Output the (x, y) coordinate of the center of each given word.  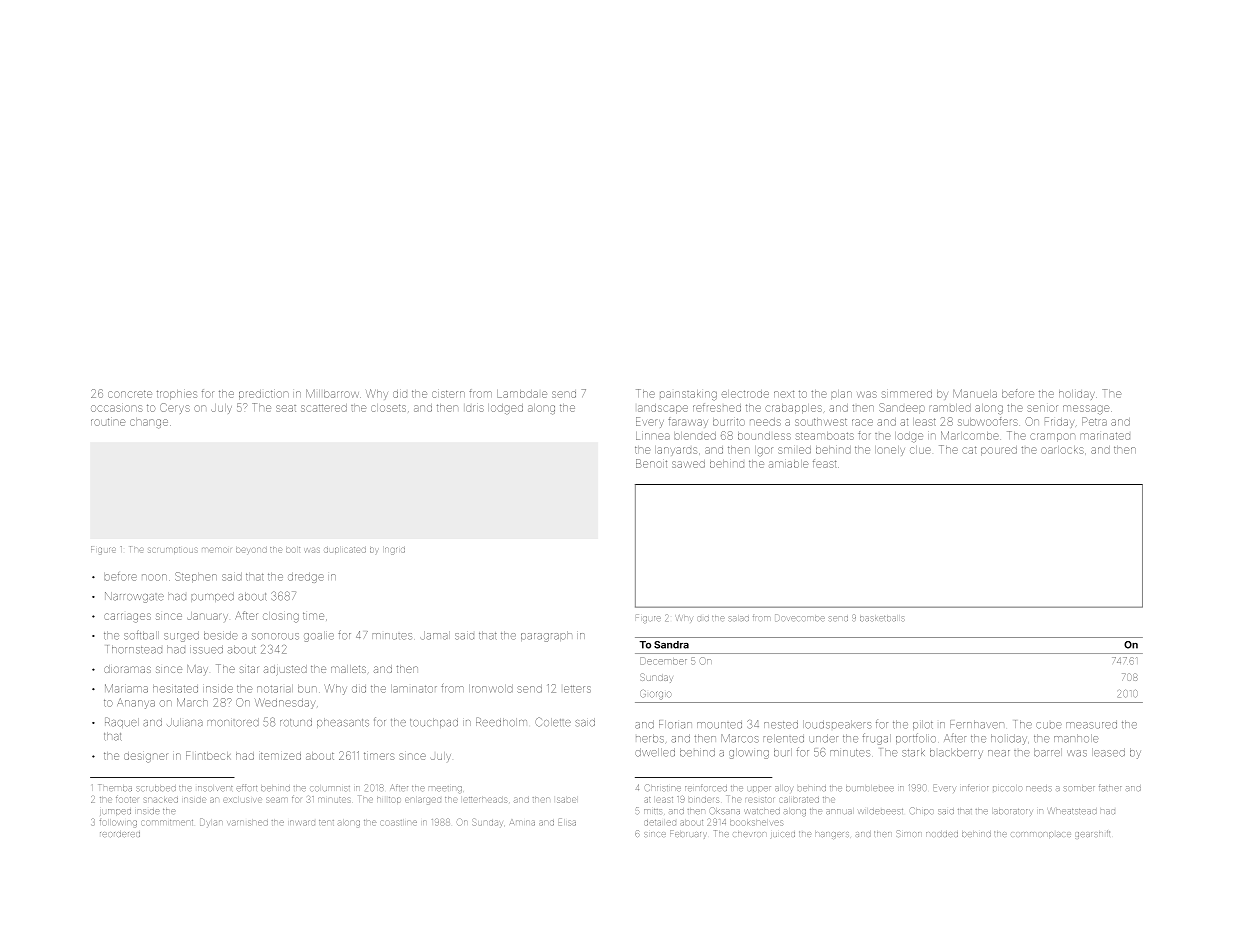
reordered (120, 834)
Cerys (175, 408)
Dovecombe (800, 617)
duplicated (345, 550)
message (1086, 409)
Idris (475, 408)
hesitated (175, 689)
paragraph (546, 636)
